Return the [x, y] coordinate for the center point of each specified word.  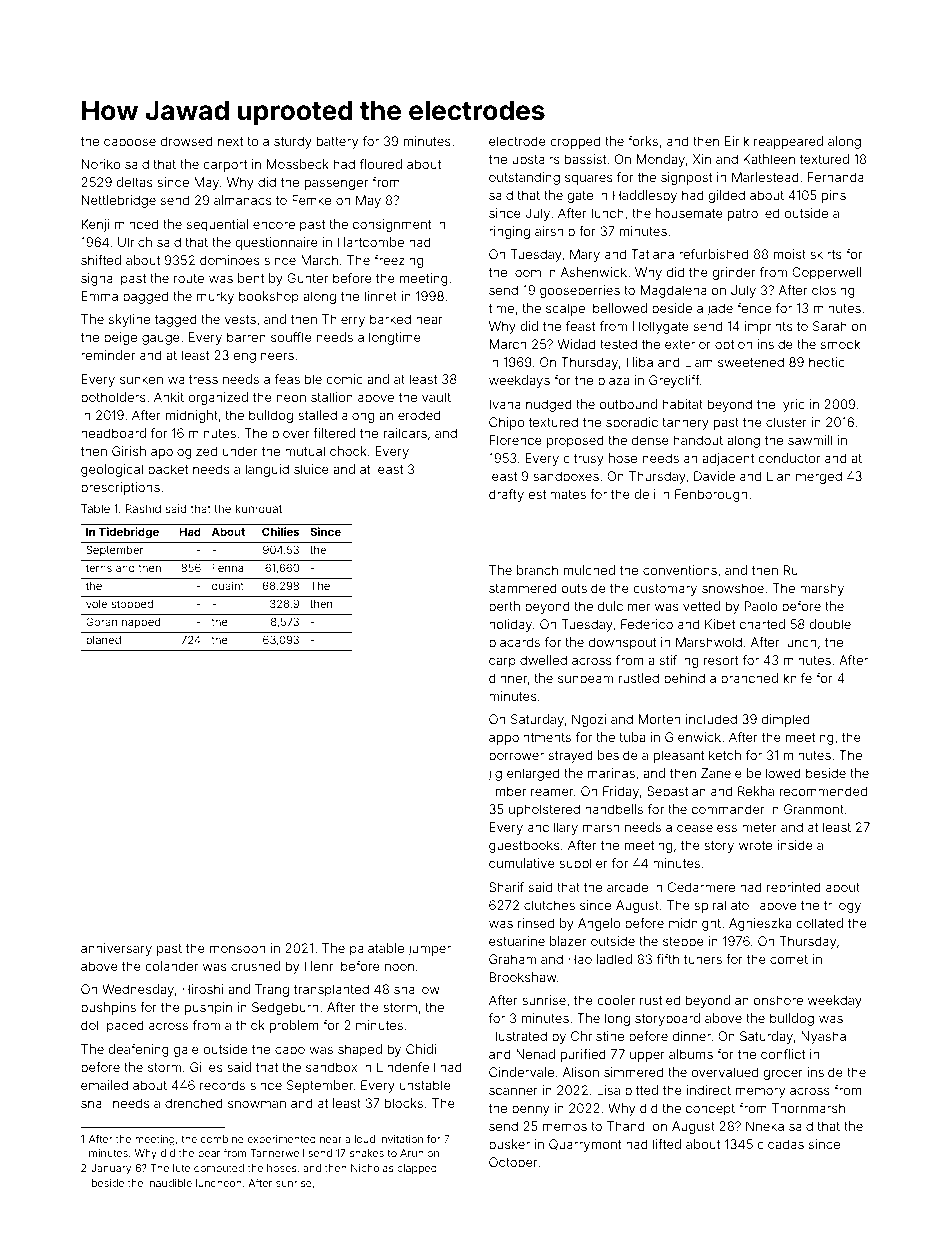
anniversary [116, 949]
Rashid [143, 508]
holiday [510, 625]
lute [181, 1168]
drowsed [187, 141]
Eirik [737, 141]
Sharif [506, 887]
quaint [228, 586]
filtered [334, 433]
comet [789, 959]
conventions [680, 570]
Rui [792, 570]
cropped [575, 142]
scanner [513, 1091]
